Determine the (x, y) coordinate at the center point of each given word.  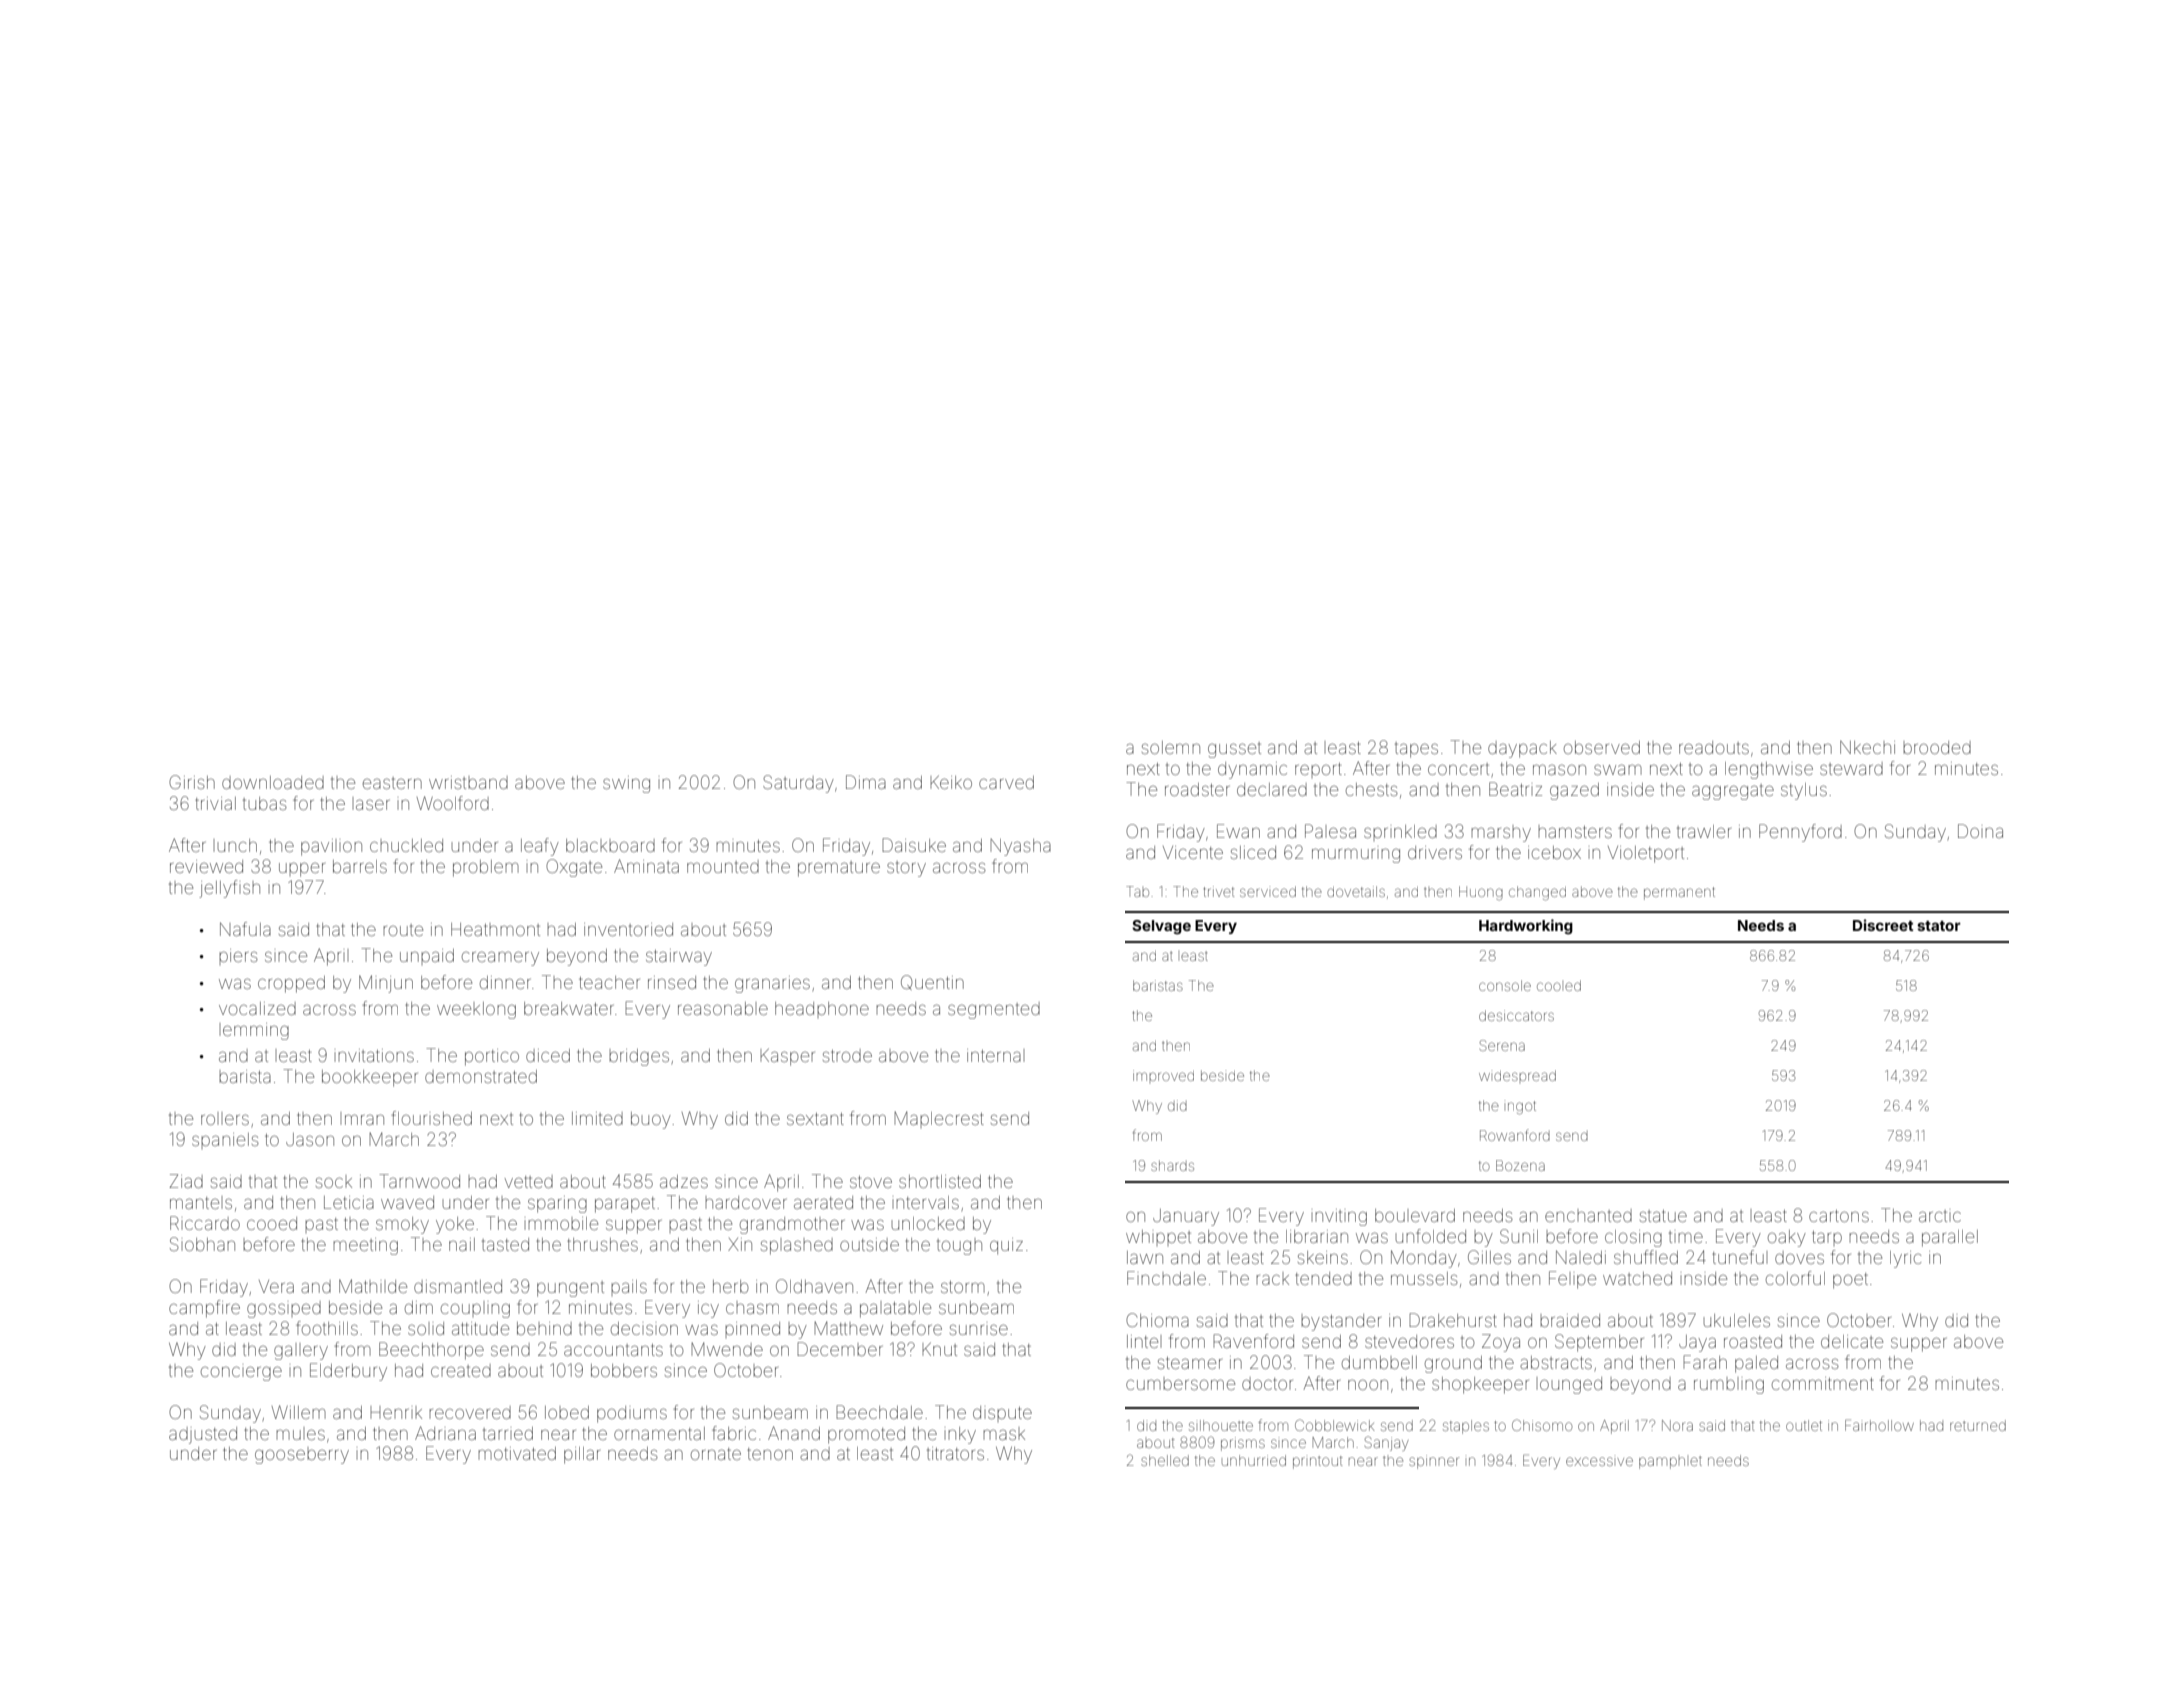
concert (1458, 769)
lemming (256, 1031)
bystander (1341, 1322)
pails (629, 1286)
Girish (192, 782)
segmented (994, 1010)
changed (1537, 893)
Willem (299, 1412)
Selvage (1161, 927)
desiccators (1516, 1015)
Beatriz (1515, 789)
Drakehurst (1453, 1320)
